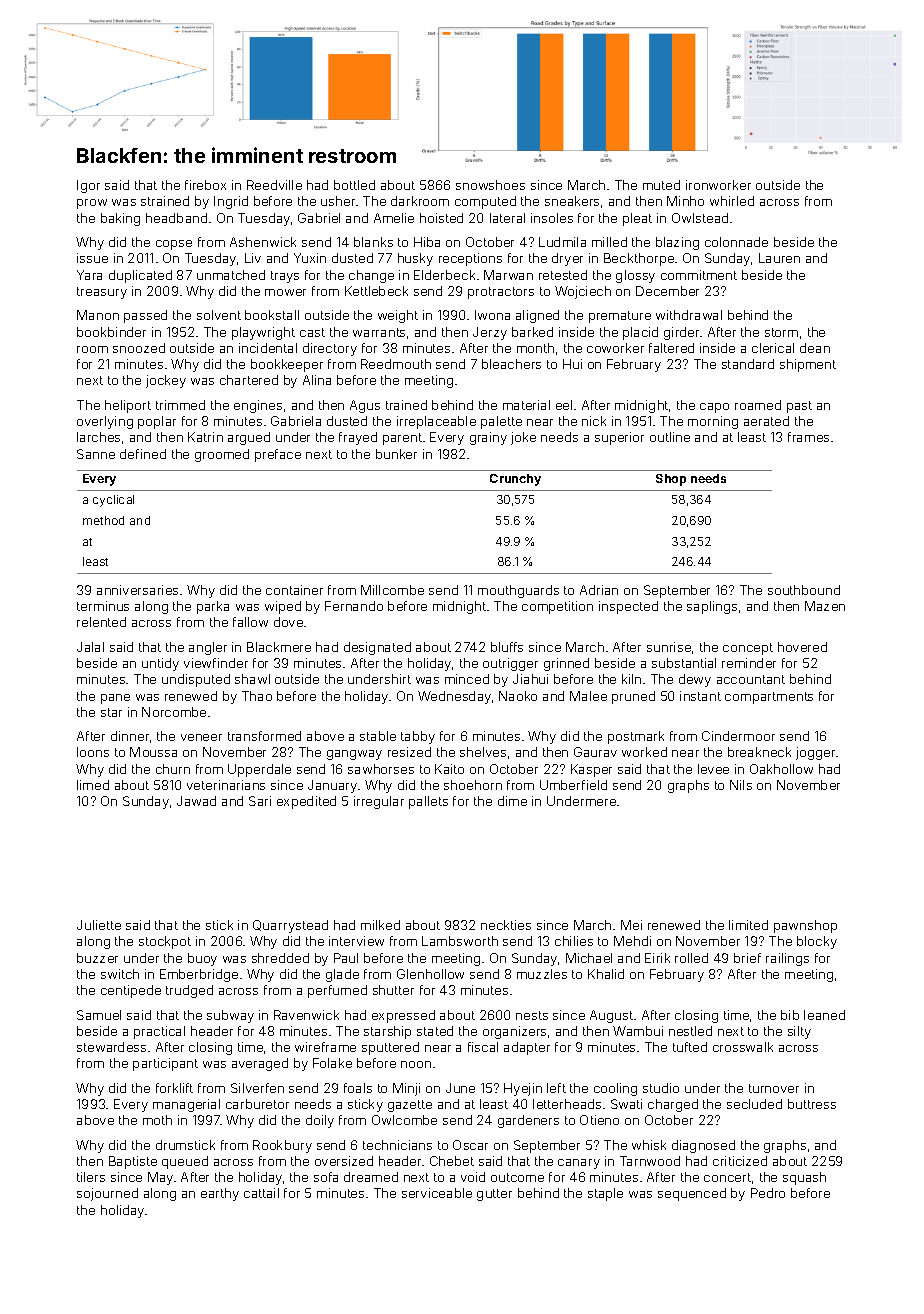  What do you see at coordinates (812, 1104) in the screenshot?
I see `buttress` at bounding box center [812, 1104].
